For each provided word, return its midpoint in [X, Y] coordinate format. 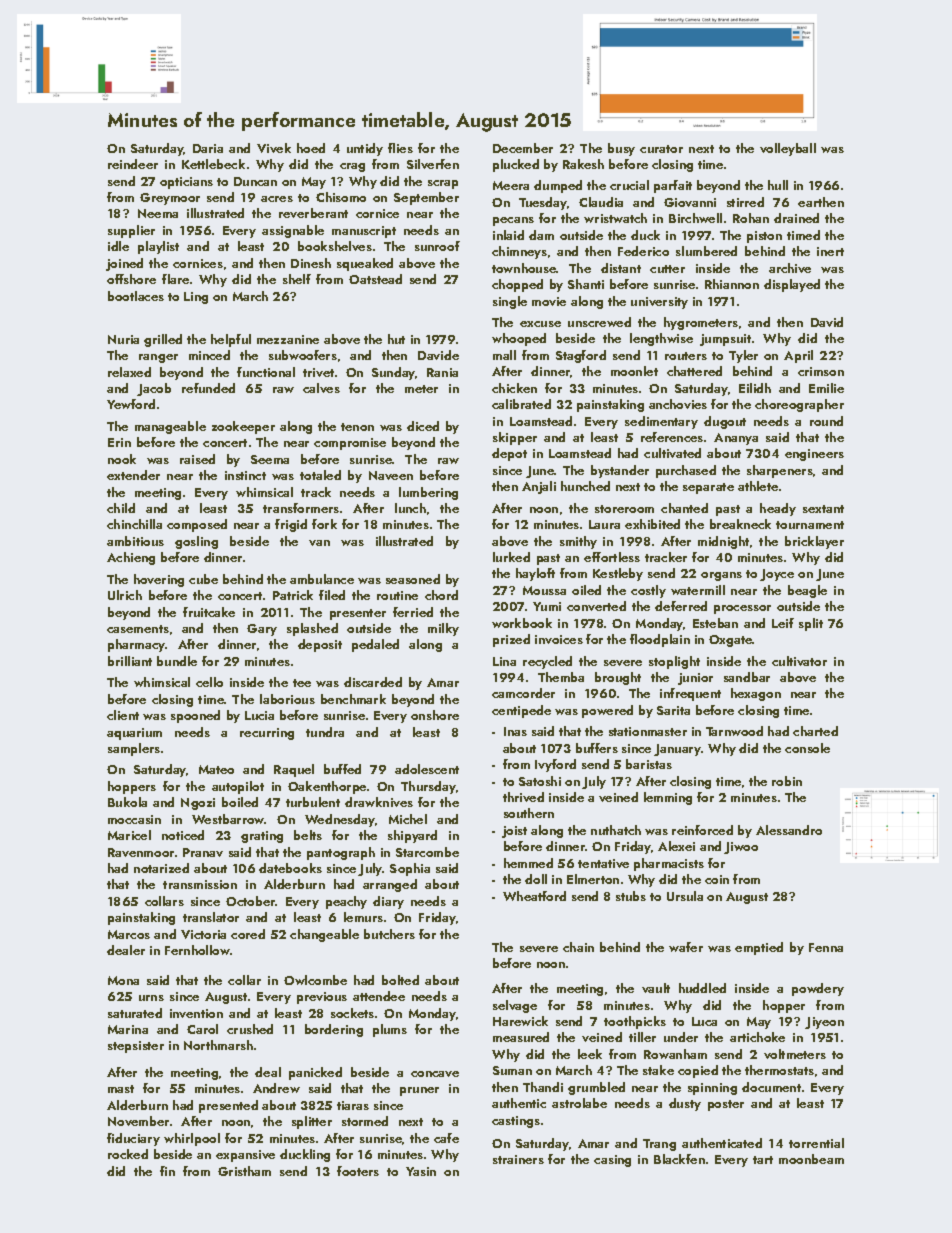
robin [787, 781]
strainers [518, 1159]
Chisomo [341, 197]
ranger [158, 358]
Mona [123, 980]
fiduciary [133, 1139]
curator [661, 149]
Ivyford [555, 765]
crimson [821, 371]
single [510, 302]
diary [388, 902]
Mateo [216, 769]
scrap [443, 184]
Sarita [673, 710]
